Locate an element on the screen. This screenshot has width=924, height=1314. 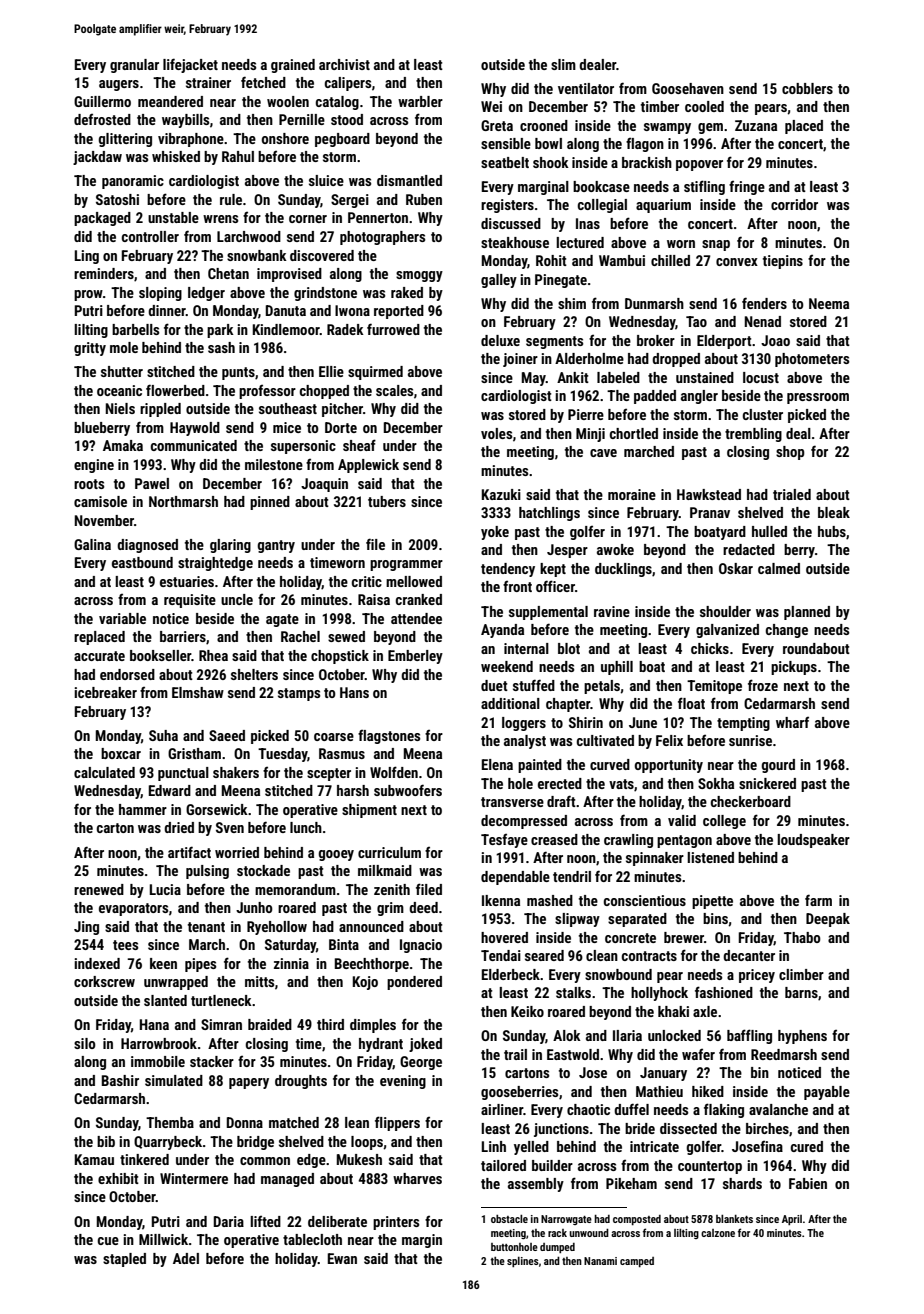
cranked is located at coordinates (419, 599).
